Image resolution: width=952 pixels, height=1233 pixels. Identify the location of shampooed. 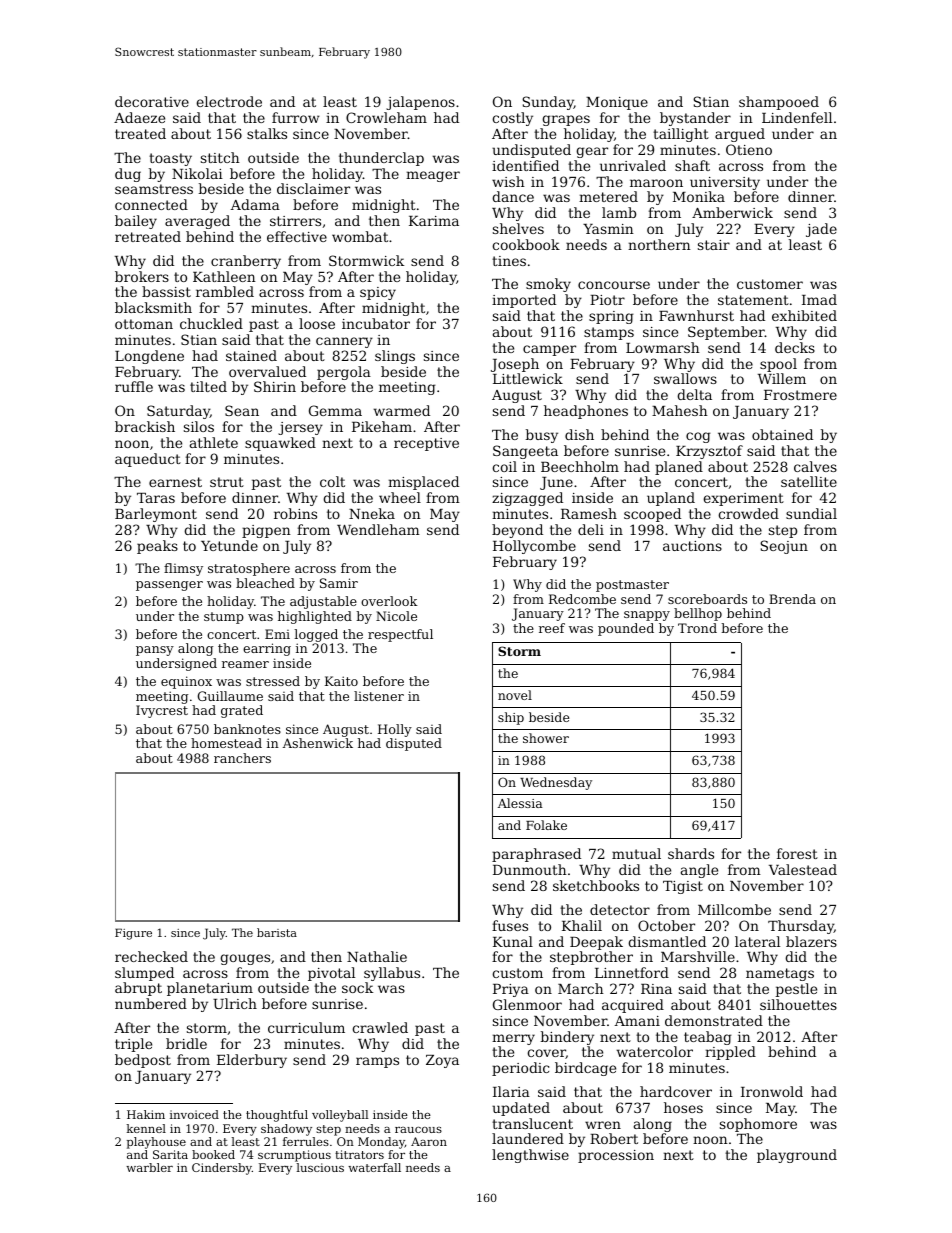
(779, 103).
